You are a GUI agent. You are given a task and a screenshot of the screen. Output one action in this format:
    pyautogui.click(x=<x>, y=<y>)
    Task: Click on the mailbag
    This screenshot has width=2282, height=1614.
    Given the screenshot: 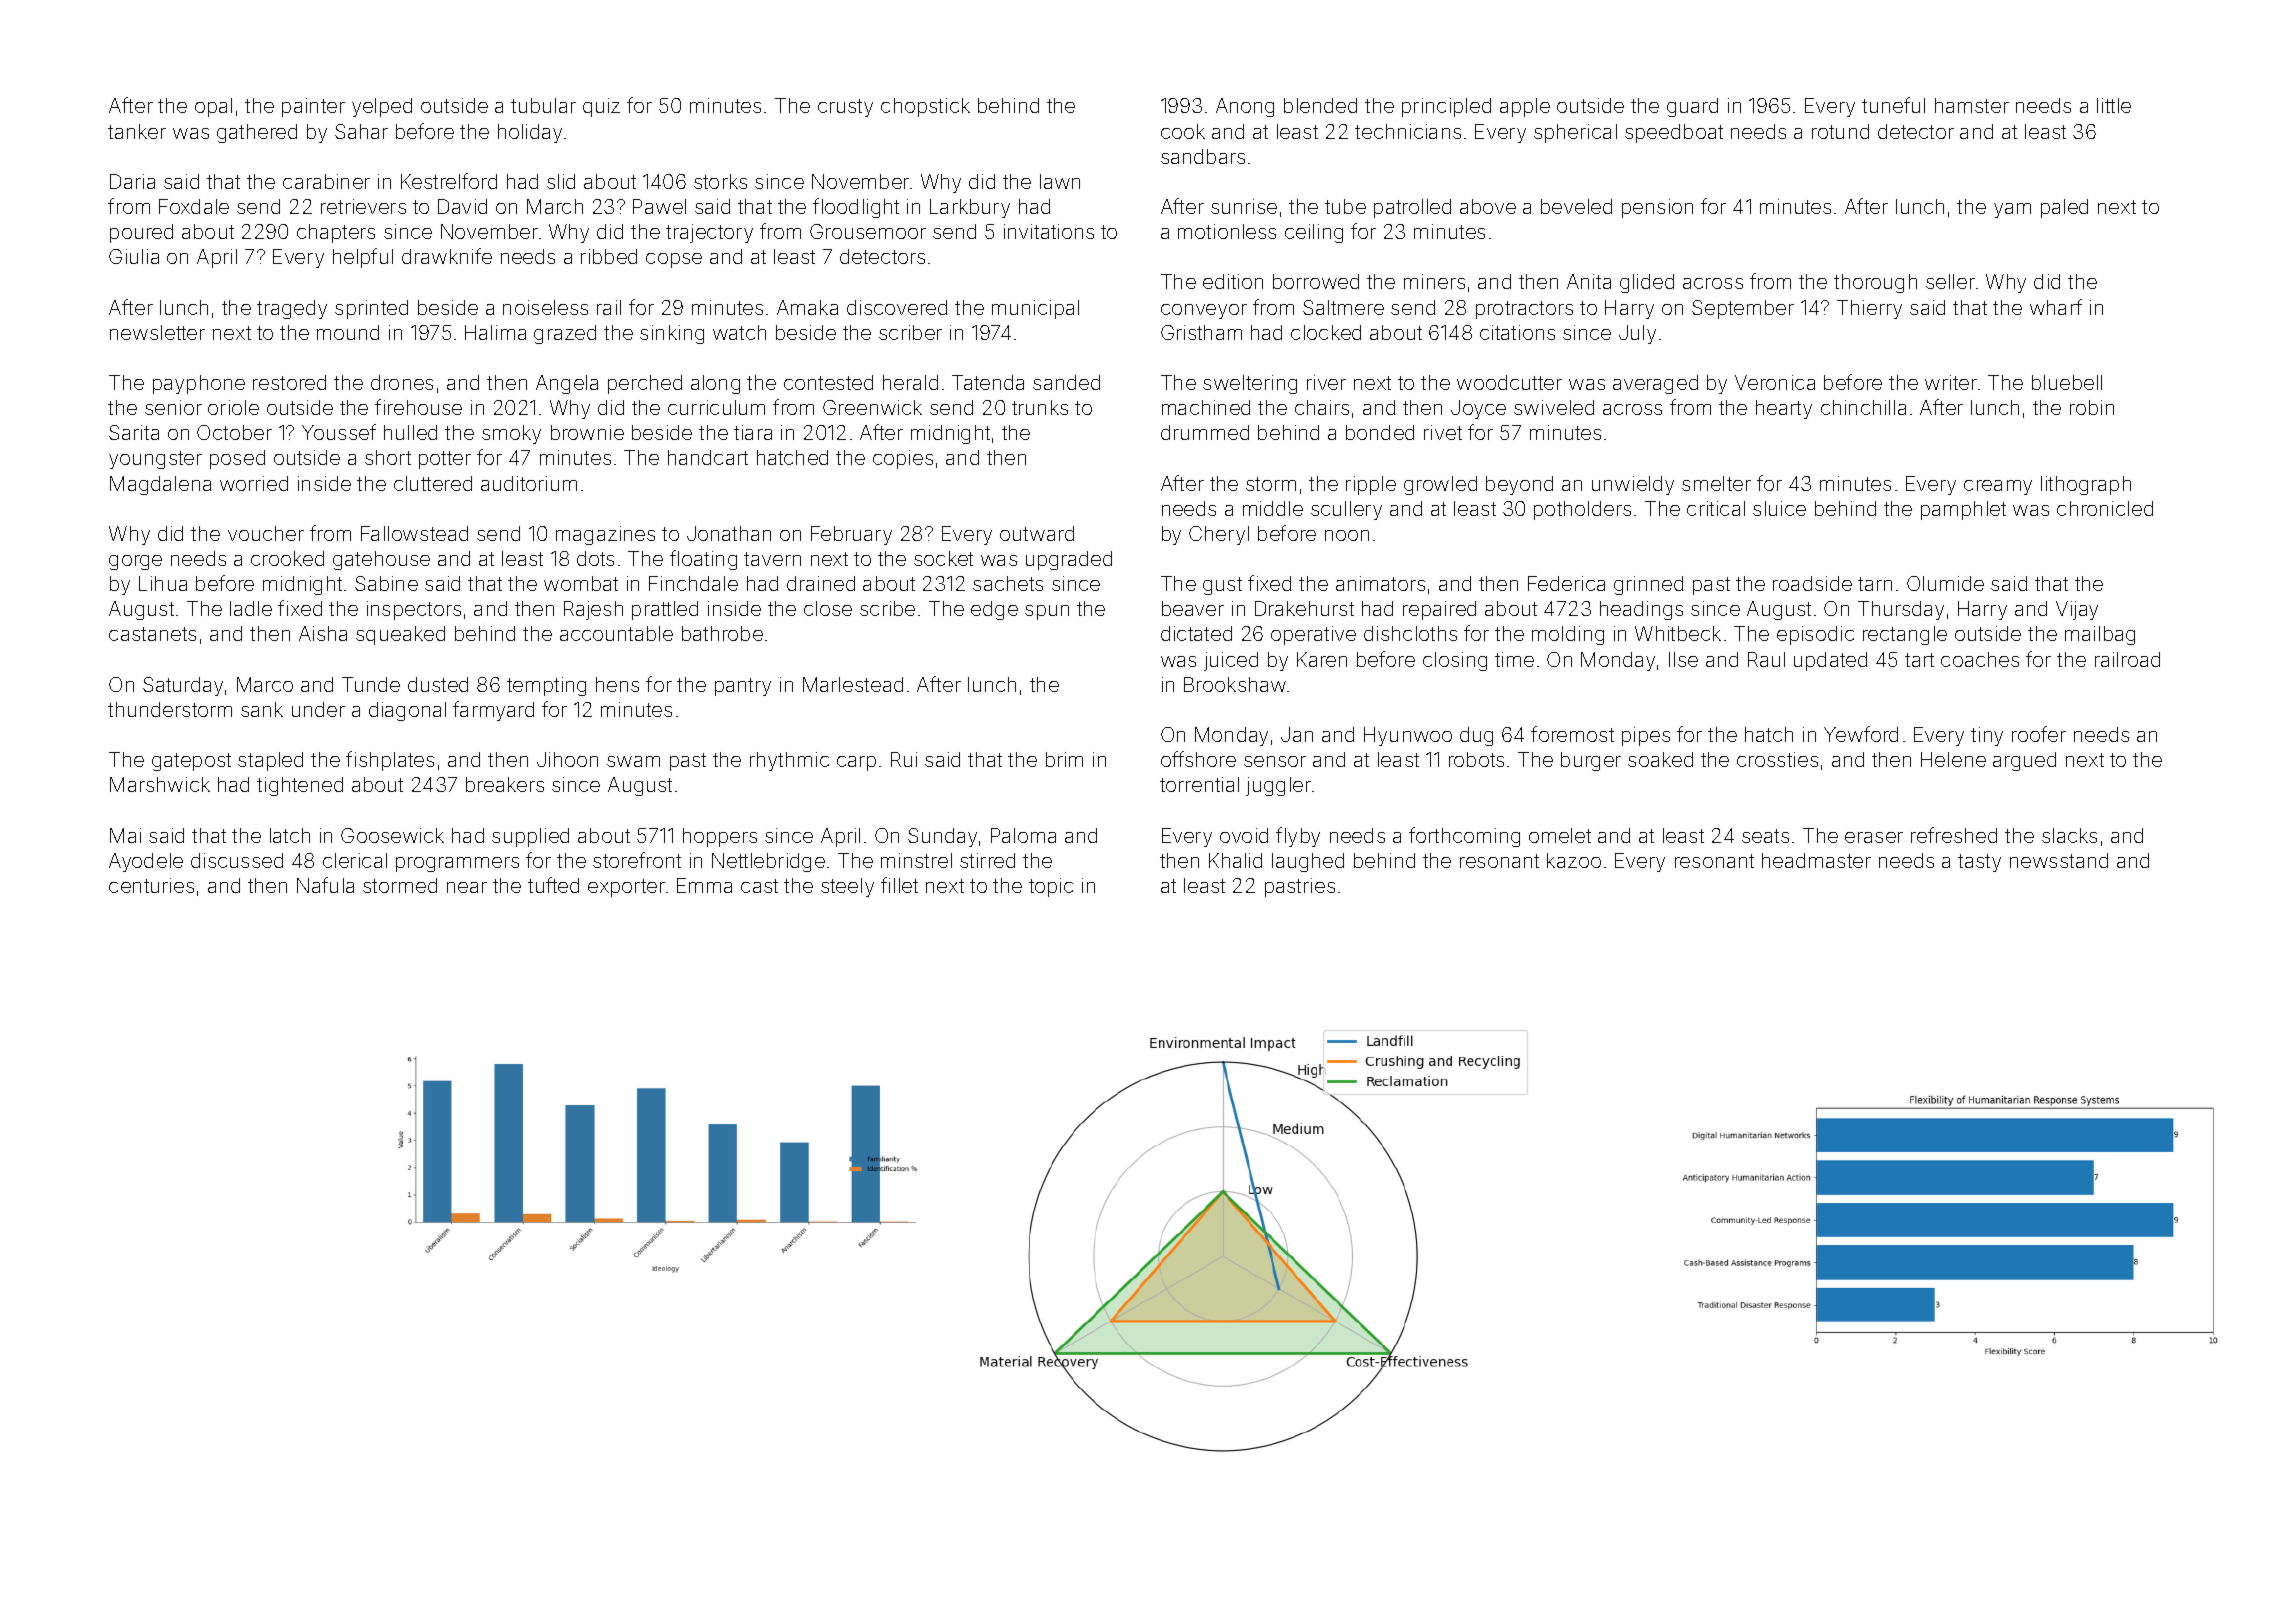 What is the action you would take?
    pyautogui.click(x=2100, y=635)
